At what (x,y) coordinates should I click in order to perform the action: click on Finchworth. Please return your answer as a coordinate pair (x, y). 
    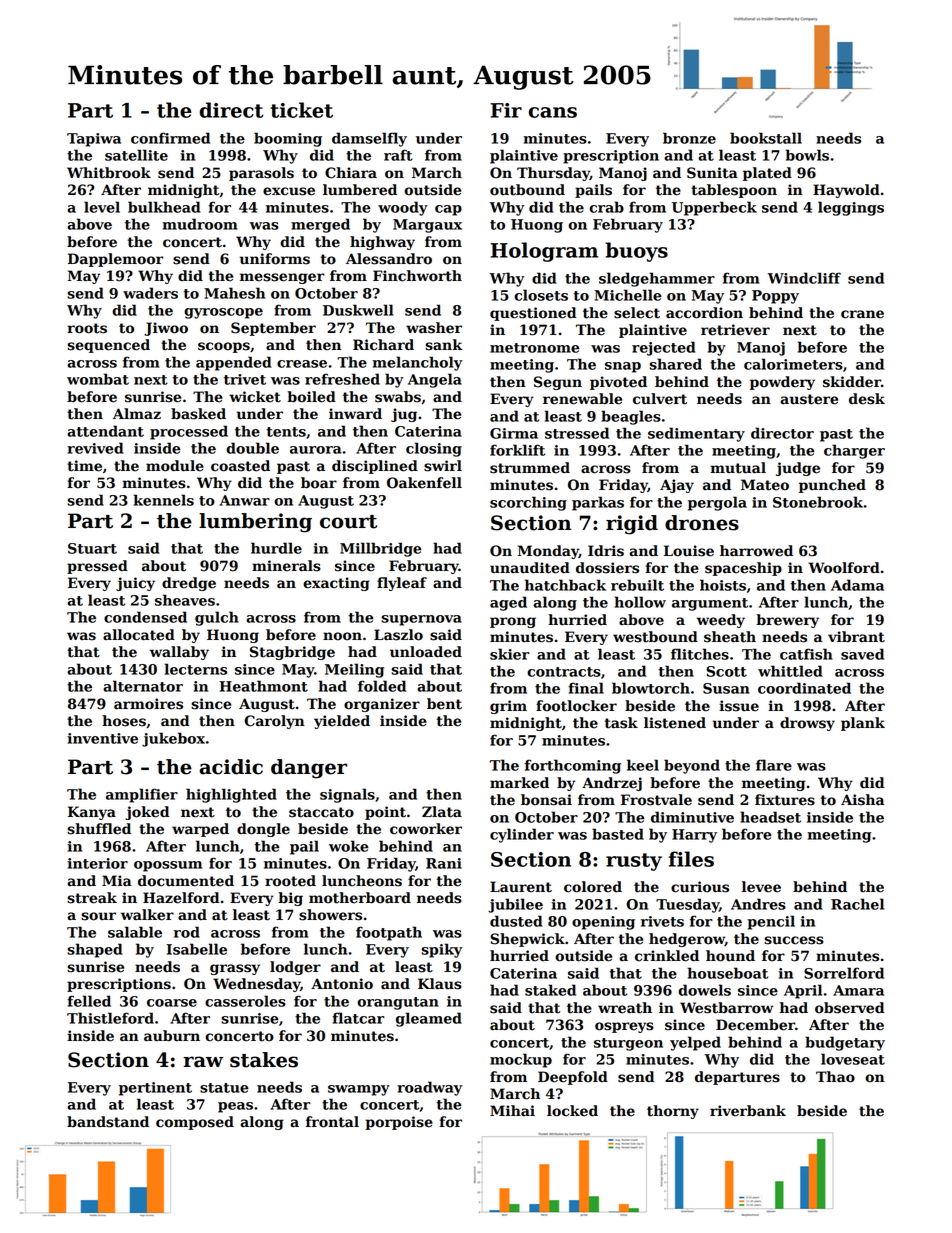
    Looking at the image, I should click on (417, 276).
